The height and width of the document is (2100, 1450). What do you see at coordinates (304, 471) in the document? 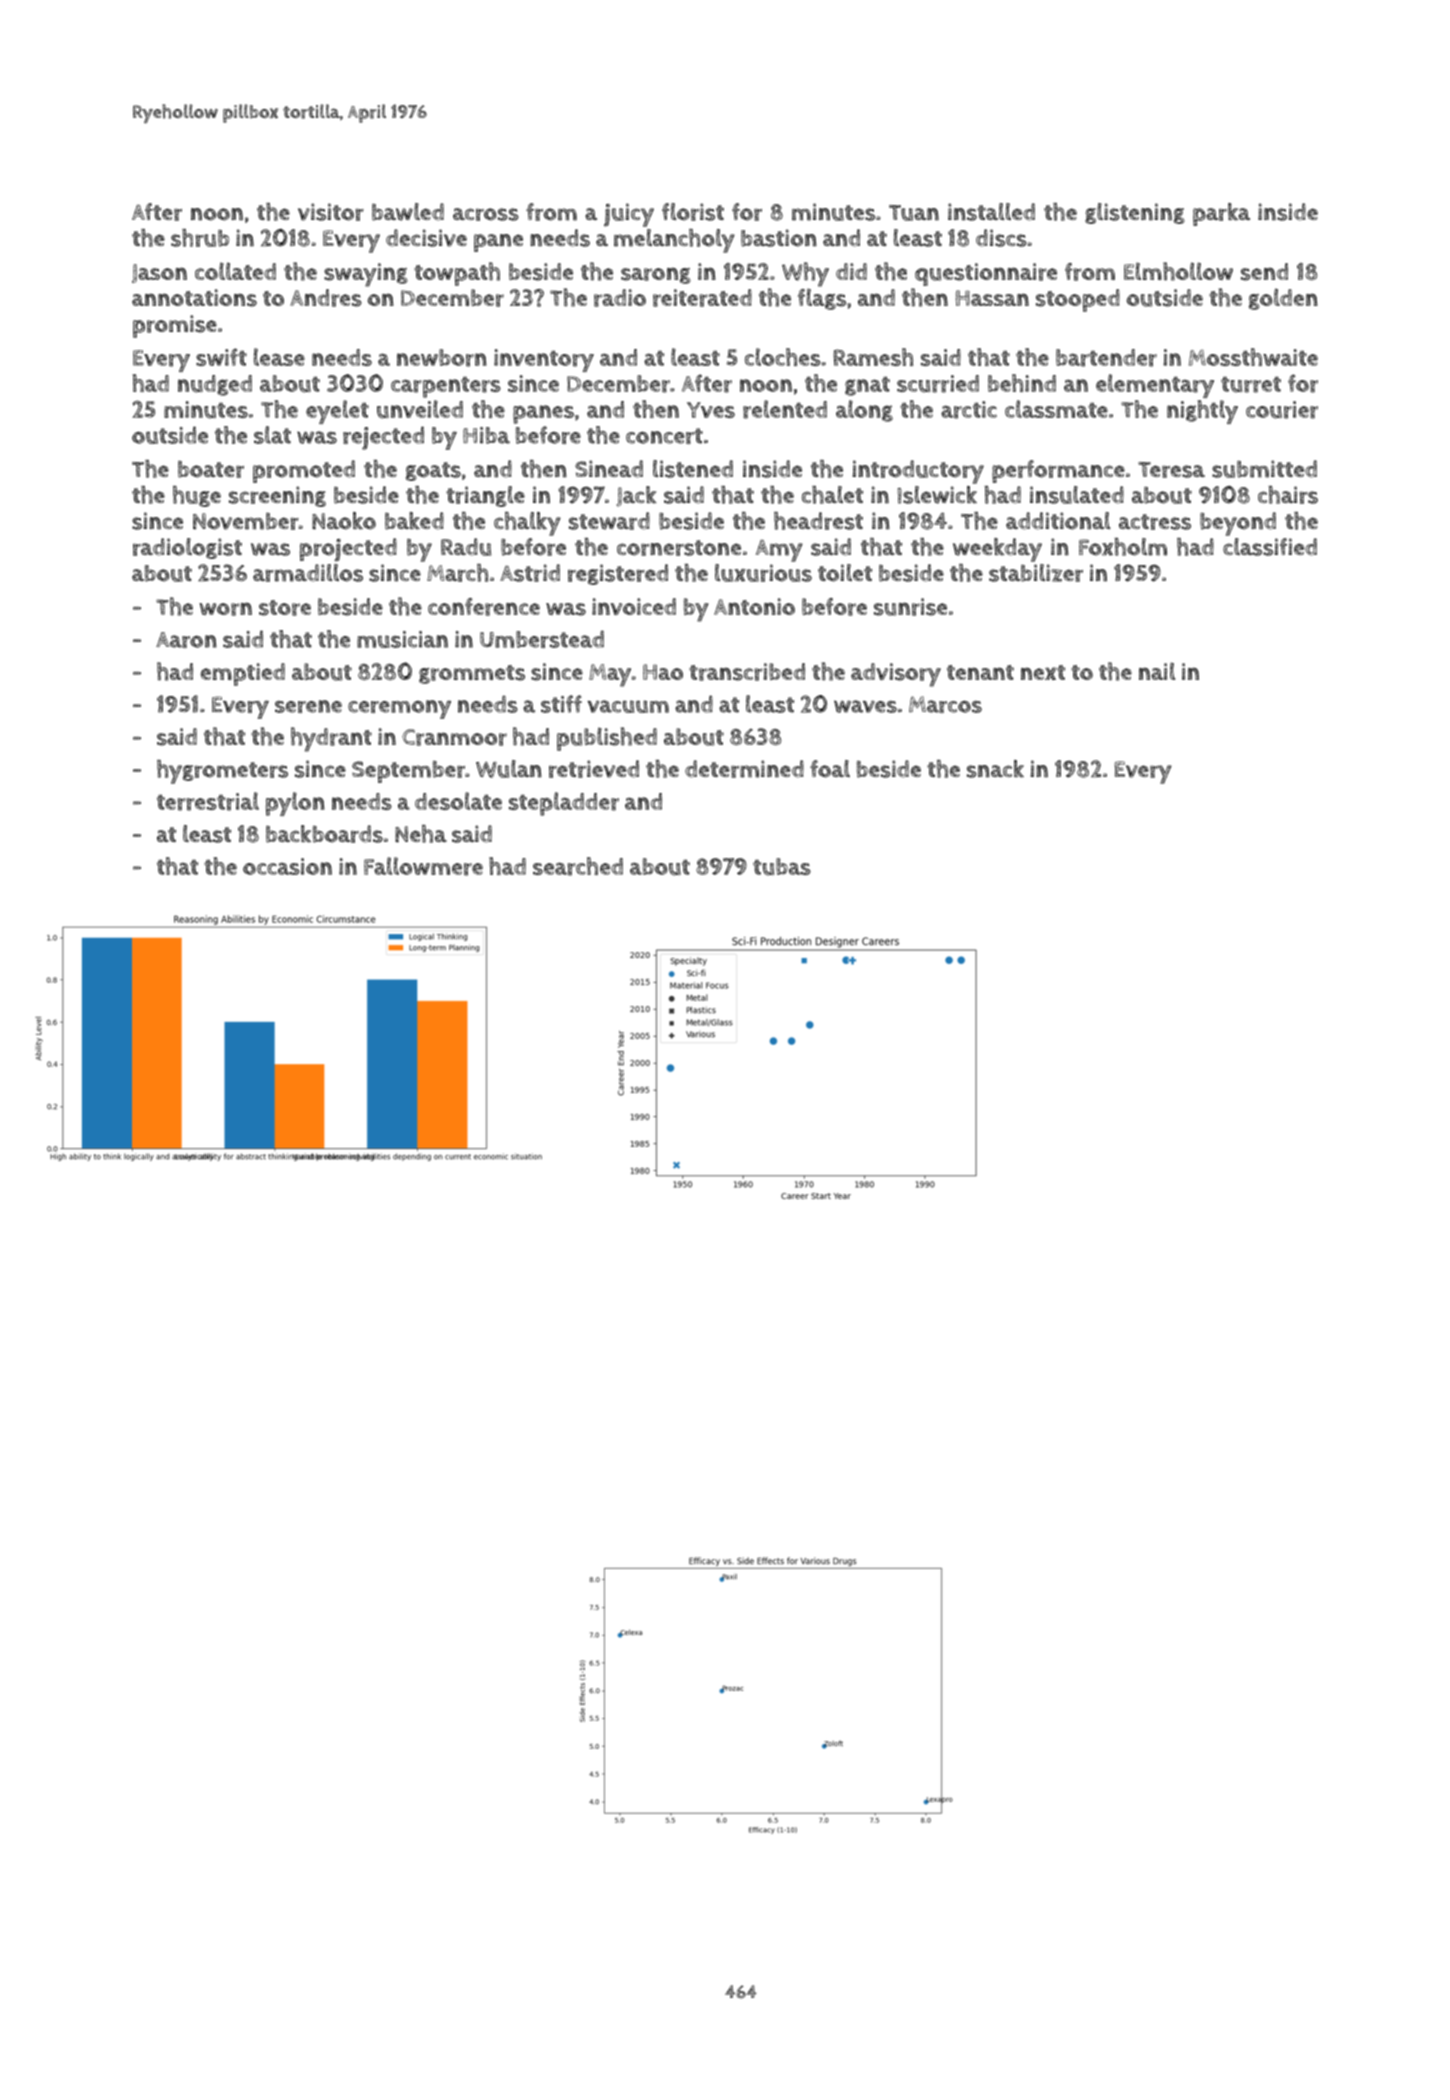
I see `promoted` at bounding box center [304, 471].
